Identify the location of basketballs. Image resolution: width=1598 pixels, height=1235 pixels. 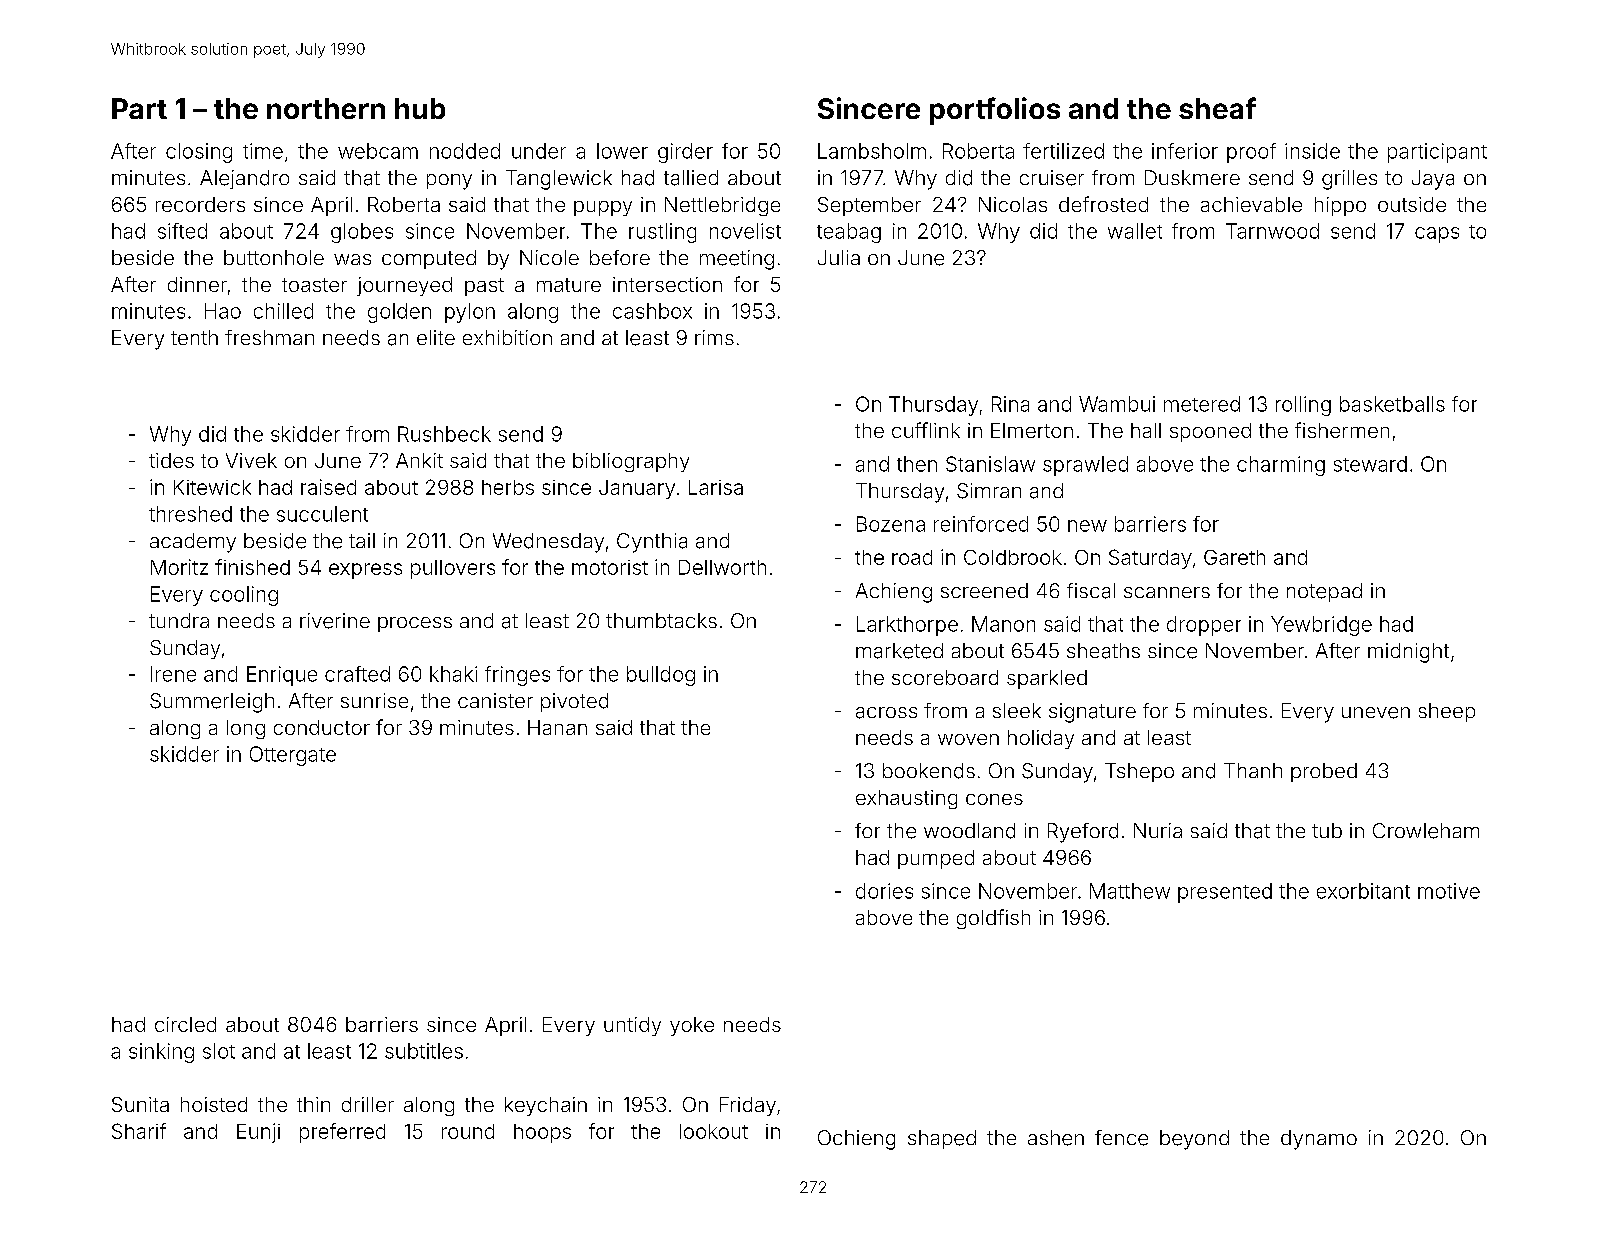
(1392, 404).
